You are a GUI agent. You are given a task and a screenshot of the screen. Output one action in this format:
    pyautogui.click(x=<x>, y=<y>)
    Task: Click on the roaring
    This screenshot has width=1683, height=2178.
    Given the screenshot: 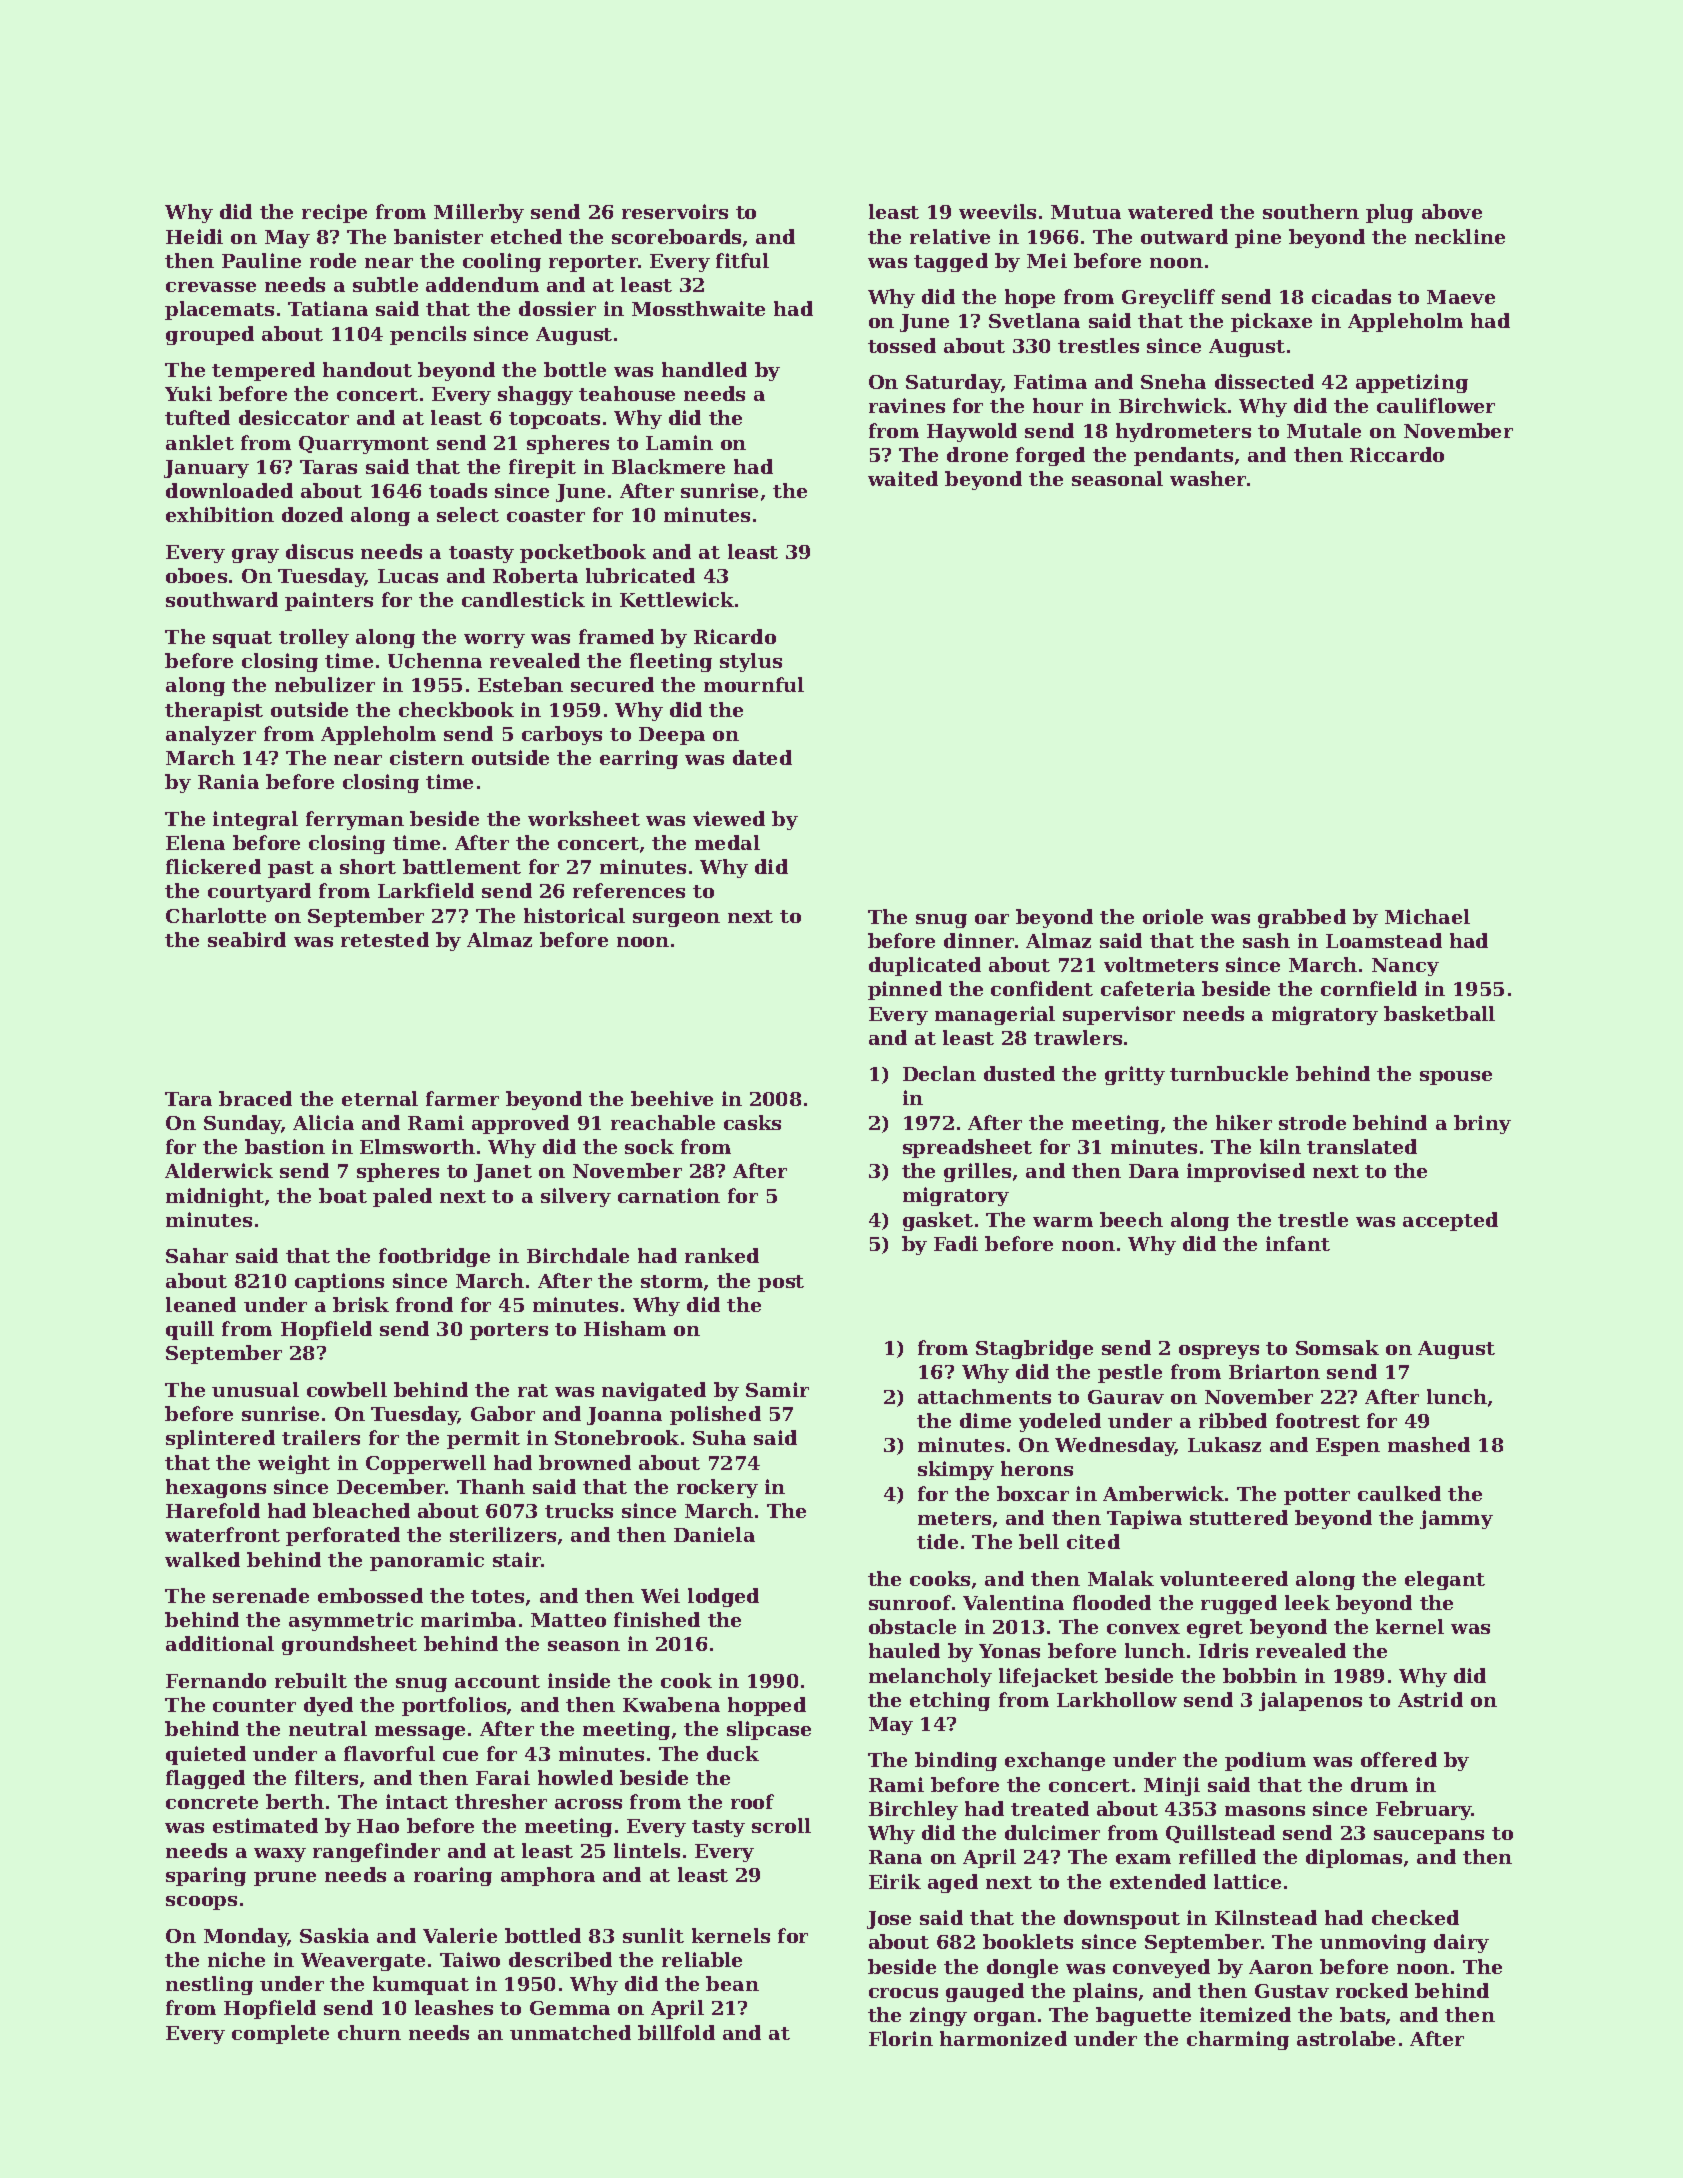 What is the action you would take?
    pyautogui.click(x=453, y=1876)
